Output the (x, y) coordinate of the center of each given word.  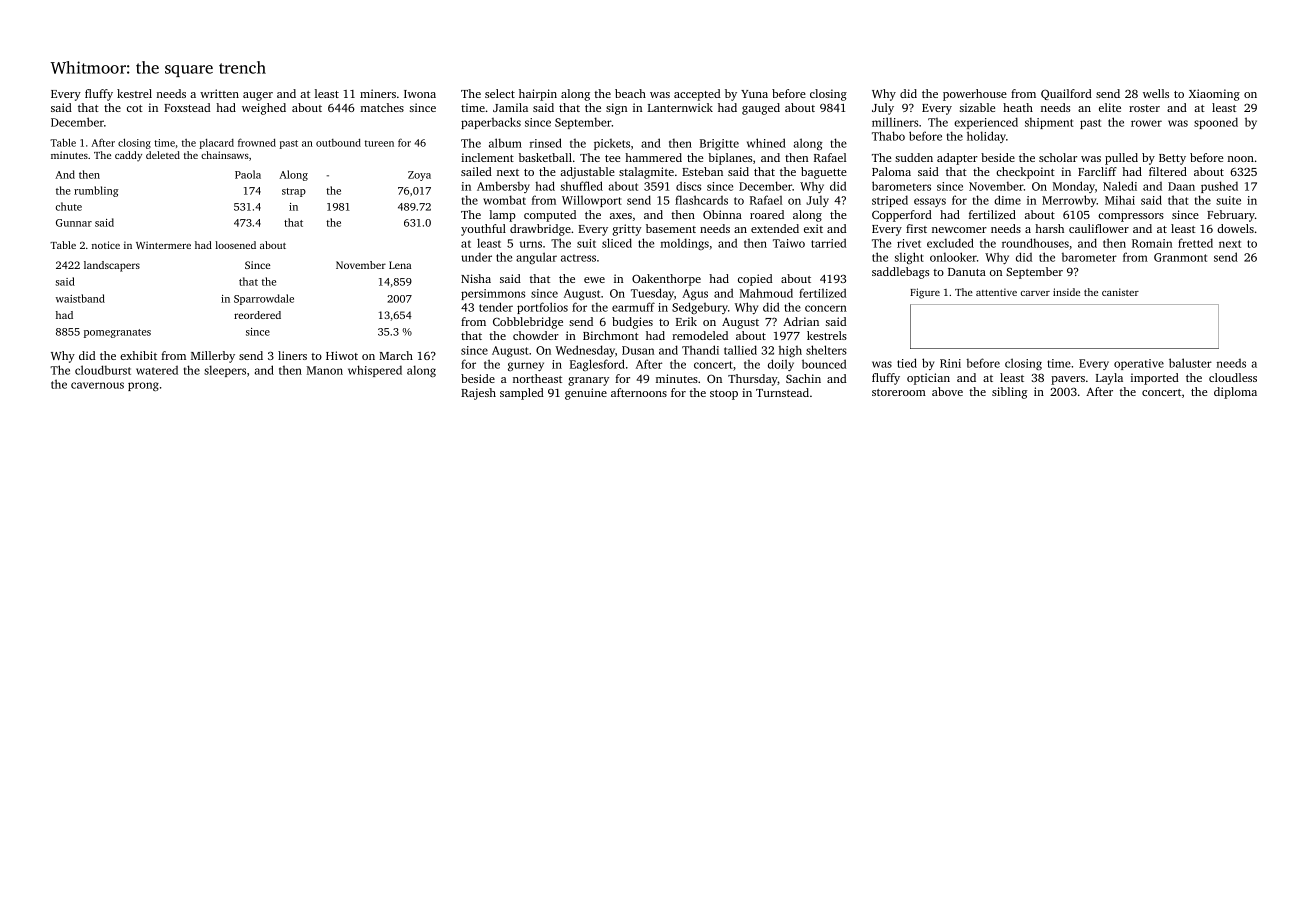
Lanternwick (680, 107)
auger (258, 96)
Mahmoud (766, 293)
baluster (1190, 363)
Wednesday (585, 351)
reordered (257, 315)
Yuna (754, 94)
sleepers (225, 371)
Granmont (1180, 257)
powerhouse (975, 95)
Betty (1172, 159)
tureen (379, 143)
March (396, 355)
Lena (400, 265)
